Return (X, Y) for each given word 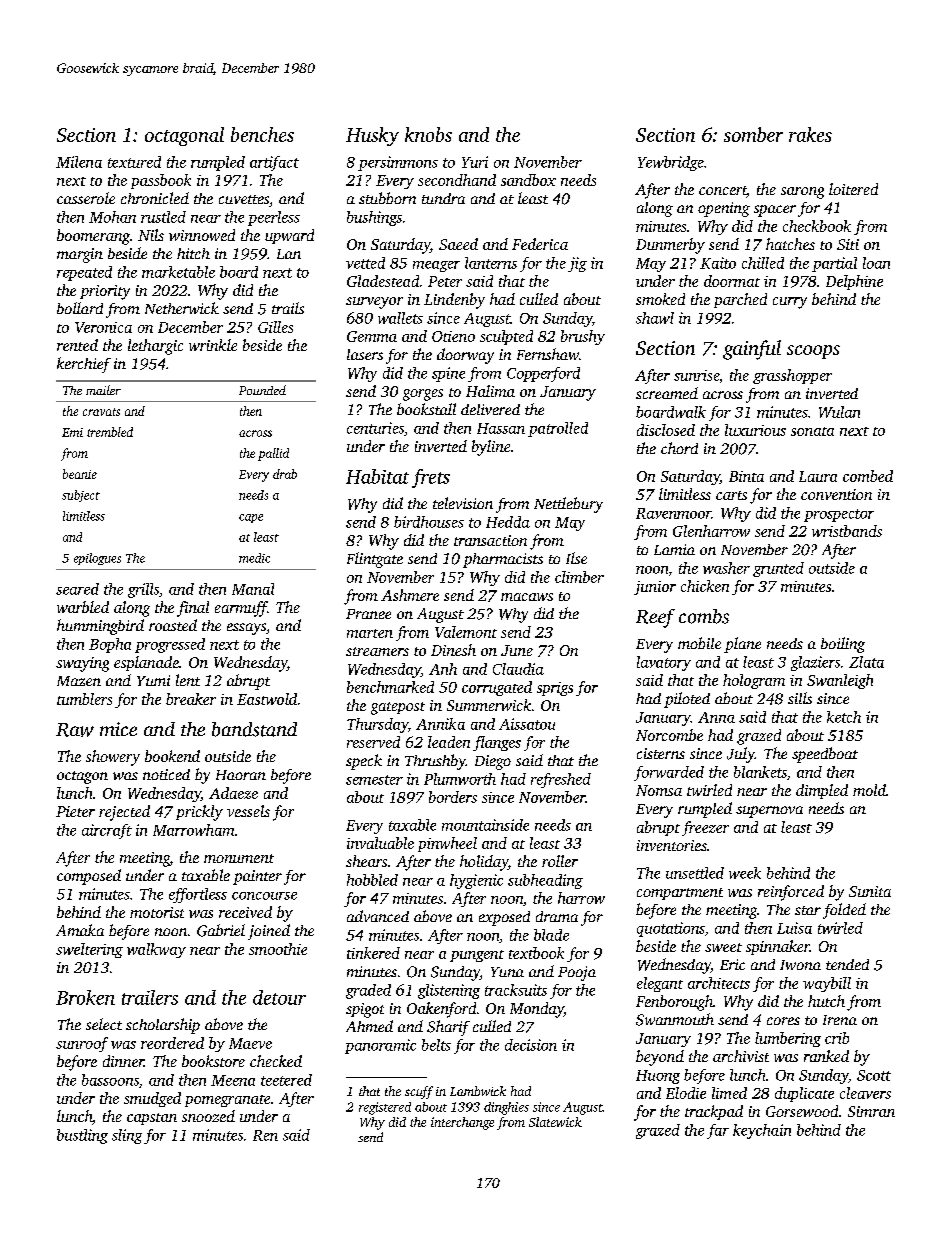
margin (80, 255)
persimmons (398, 163)
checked (276, 1061)
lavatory (664, 663)
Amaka (80, 930)
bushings (374, 218)
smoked (660, 299)
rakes (810, 134)
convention (836, 494)
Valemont (466, 632)
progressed (170, 645)
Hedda (508, 522)
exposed (504, 918)
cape (251, 518)
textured (134, 162)
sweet (723, 947)
